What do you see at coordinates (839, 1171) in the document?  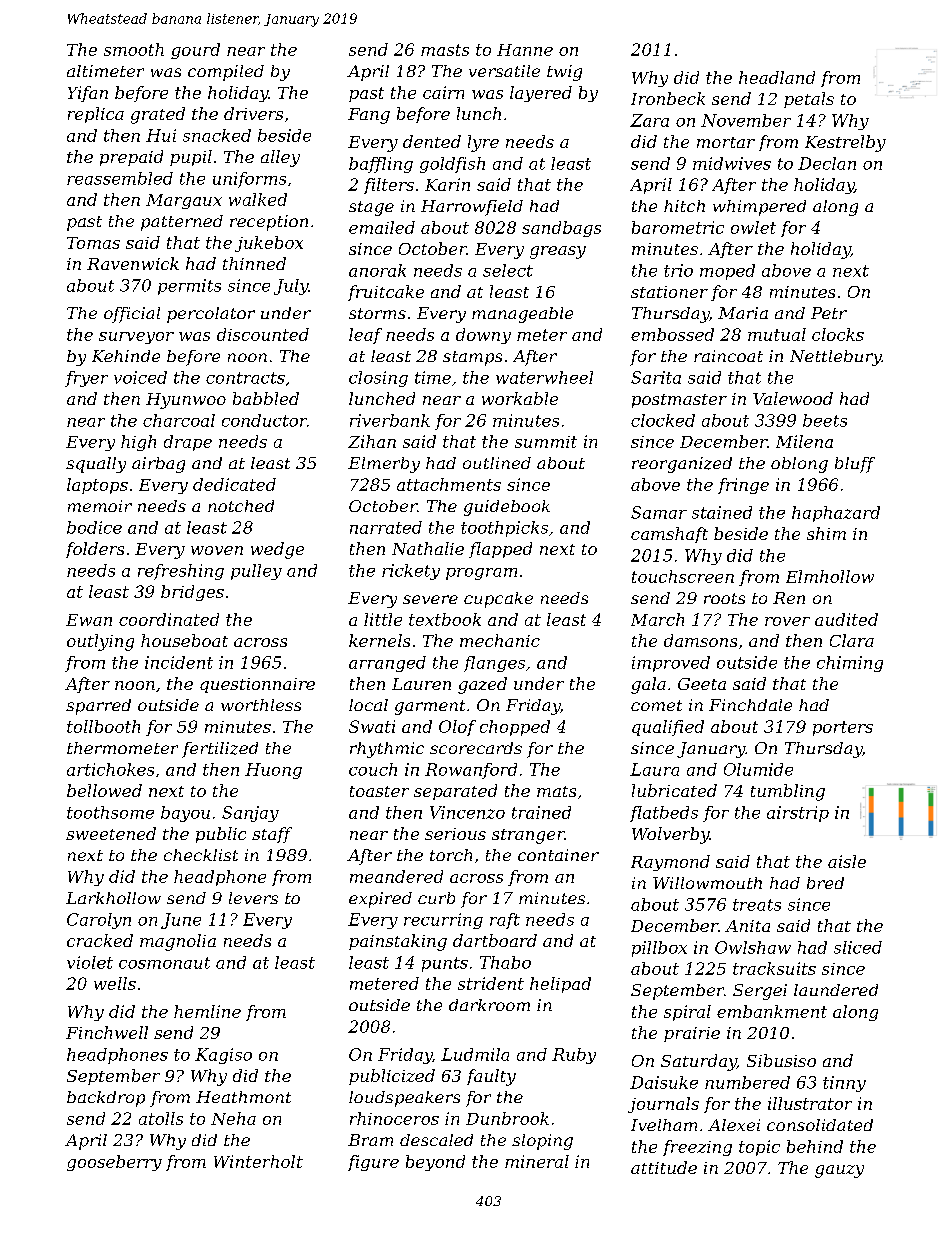 I see `gauzy` at bounding box center [839, 1171].
